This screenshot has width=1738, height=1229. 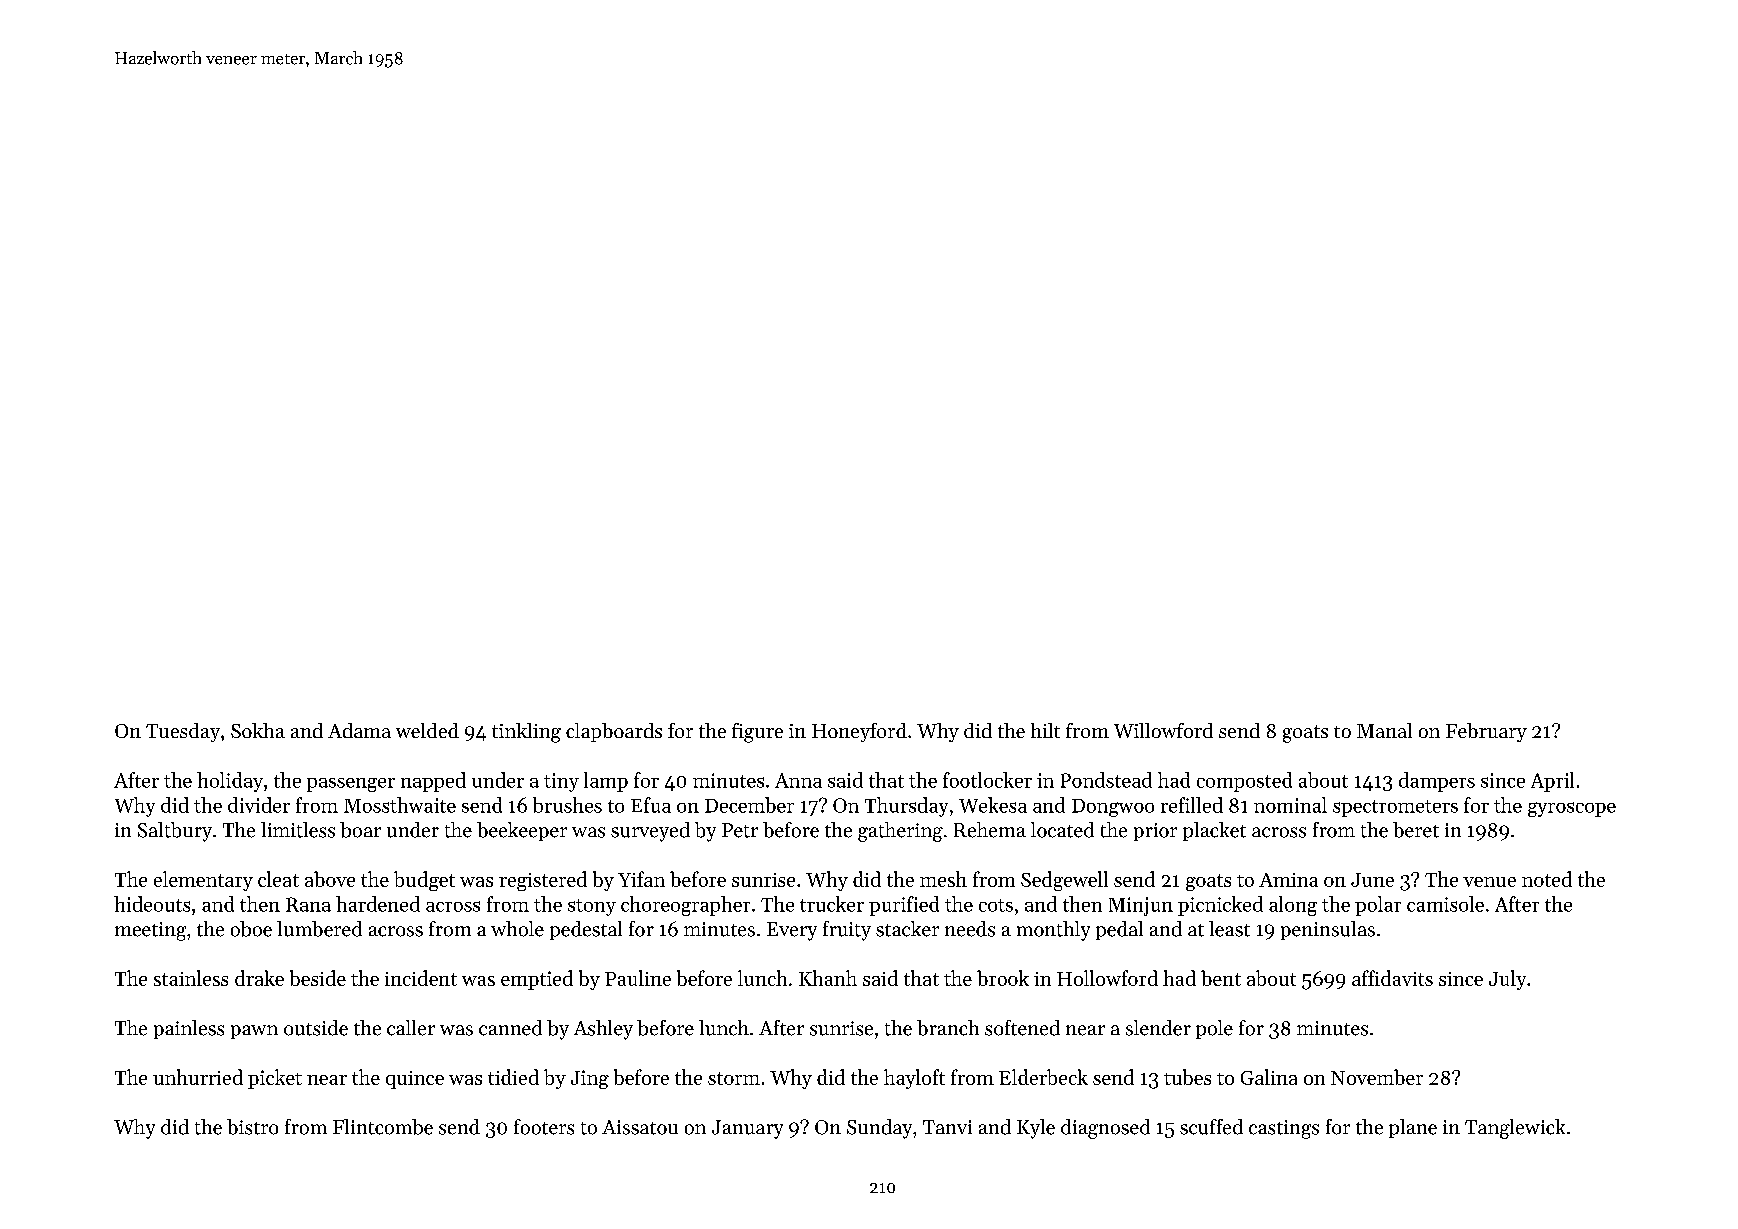 What do you see at coordinates (203, 881) in the screenshot?
I see `elementary` at bounding box center [203, 881].
